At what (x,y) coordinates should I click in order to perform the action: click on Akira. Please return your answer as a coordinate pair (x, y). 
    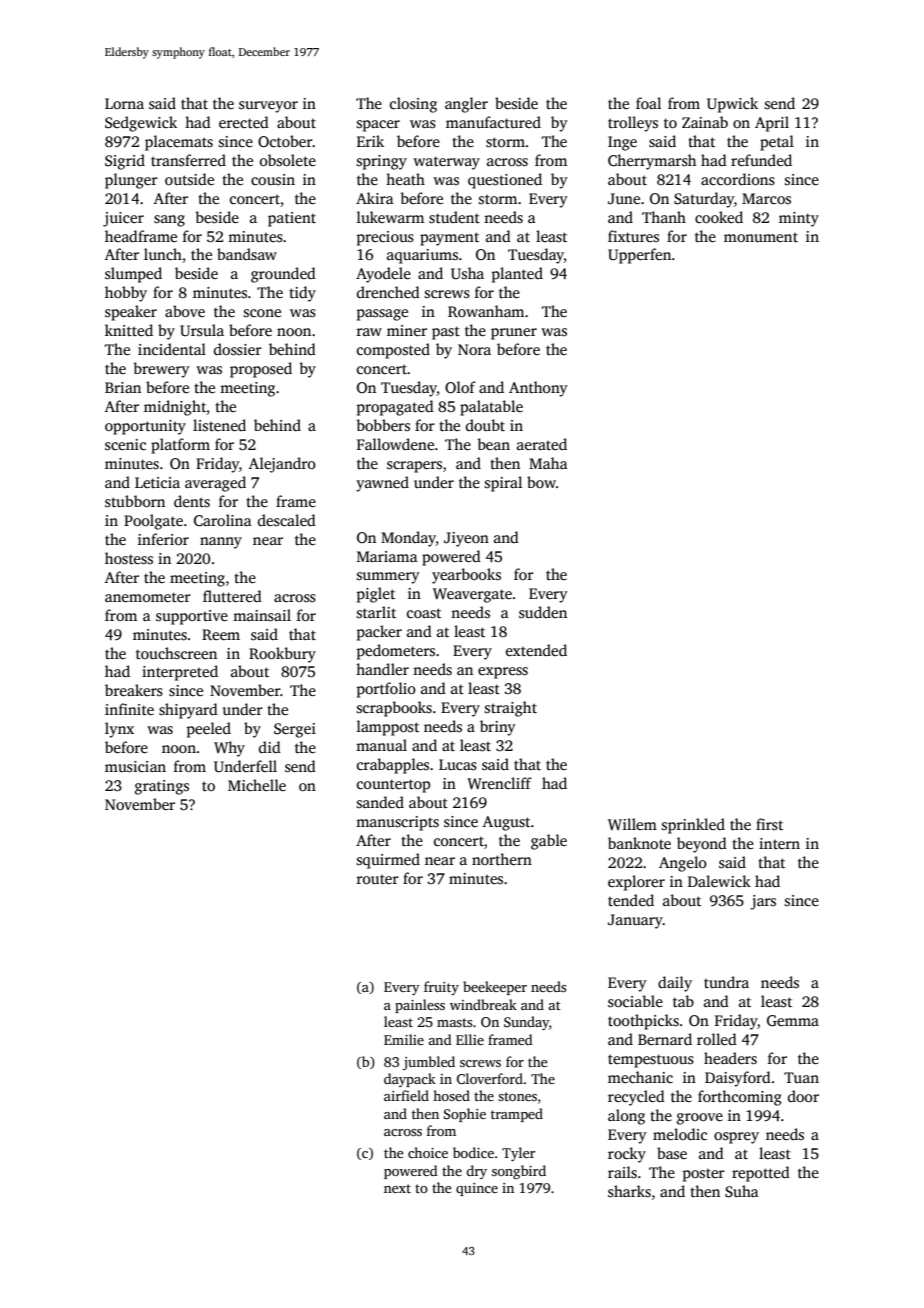
    Looking at the image, I should click on (375, 198).
